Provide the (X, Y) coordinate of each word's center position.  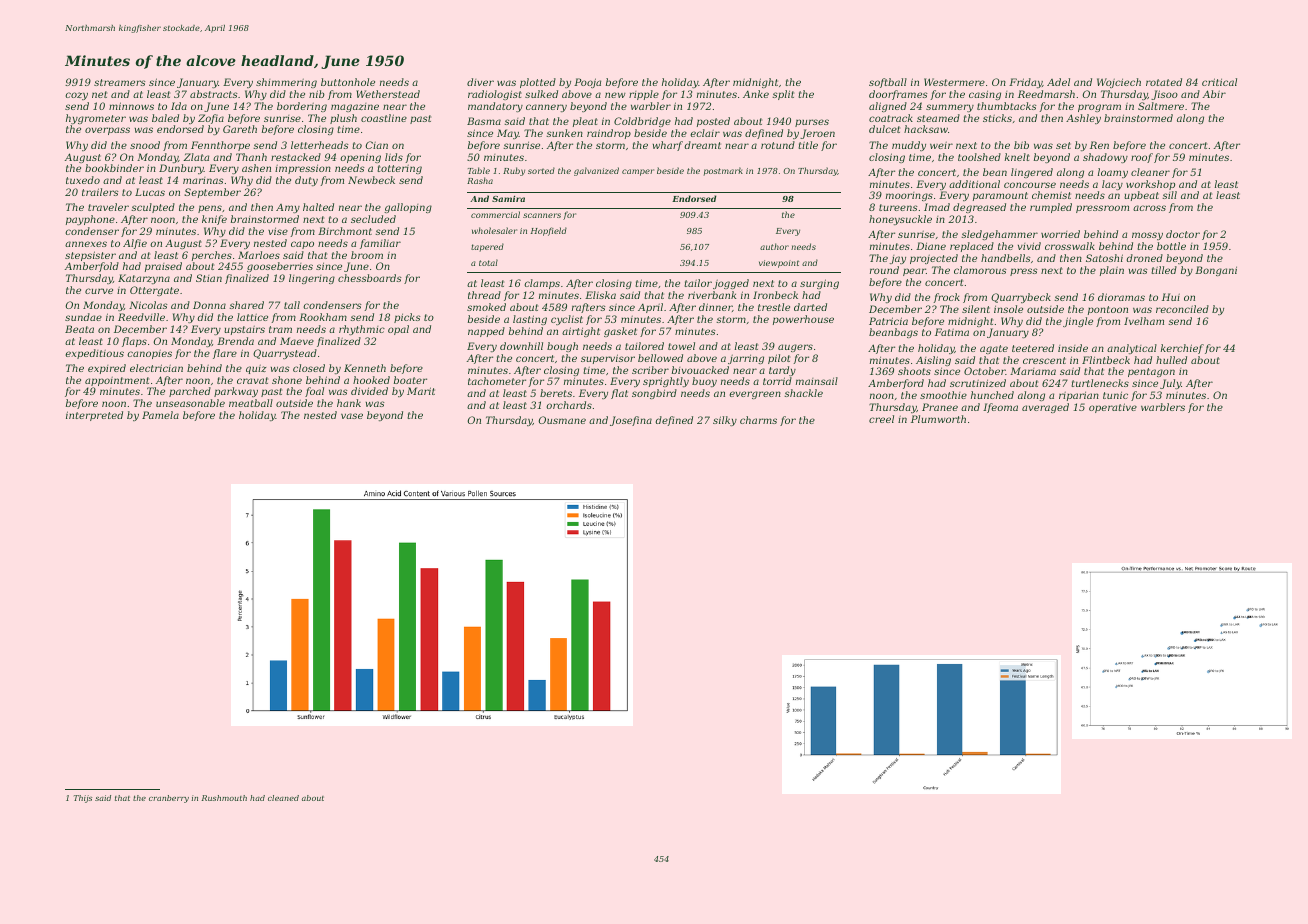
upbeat (1141, 196)
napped (486, 332)
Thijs (83, 799)
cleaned (283, 798)
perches (212, 256)
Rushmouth (224, 798)
